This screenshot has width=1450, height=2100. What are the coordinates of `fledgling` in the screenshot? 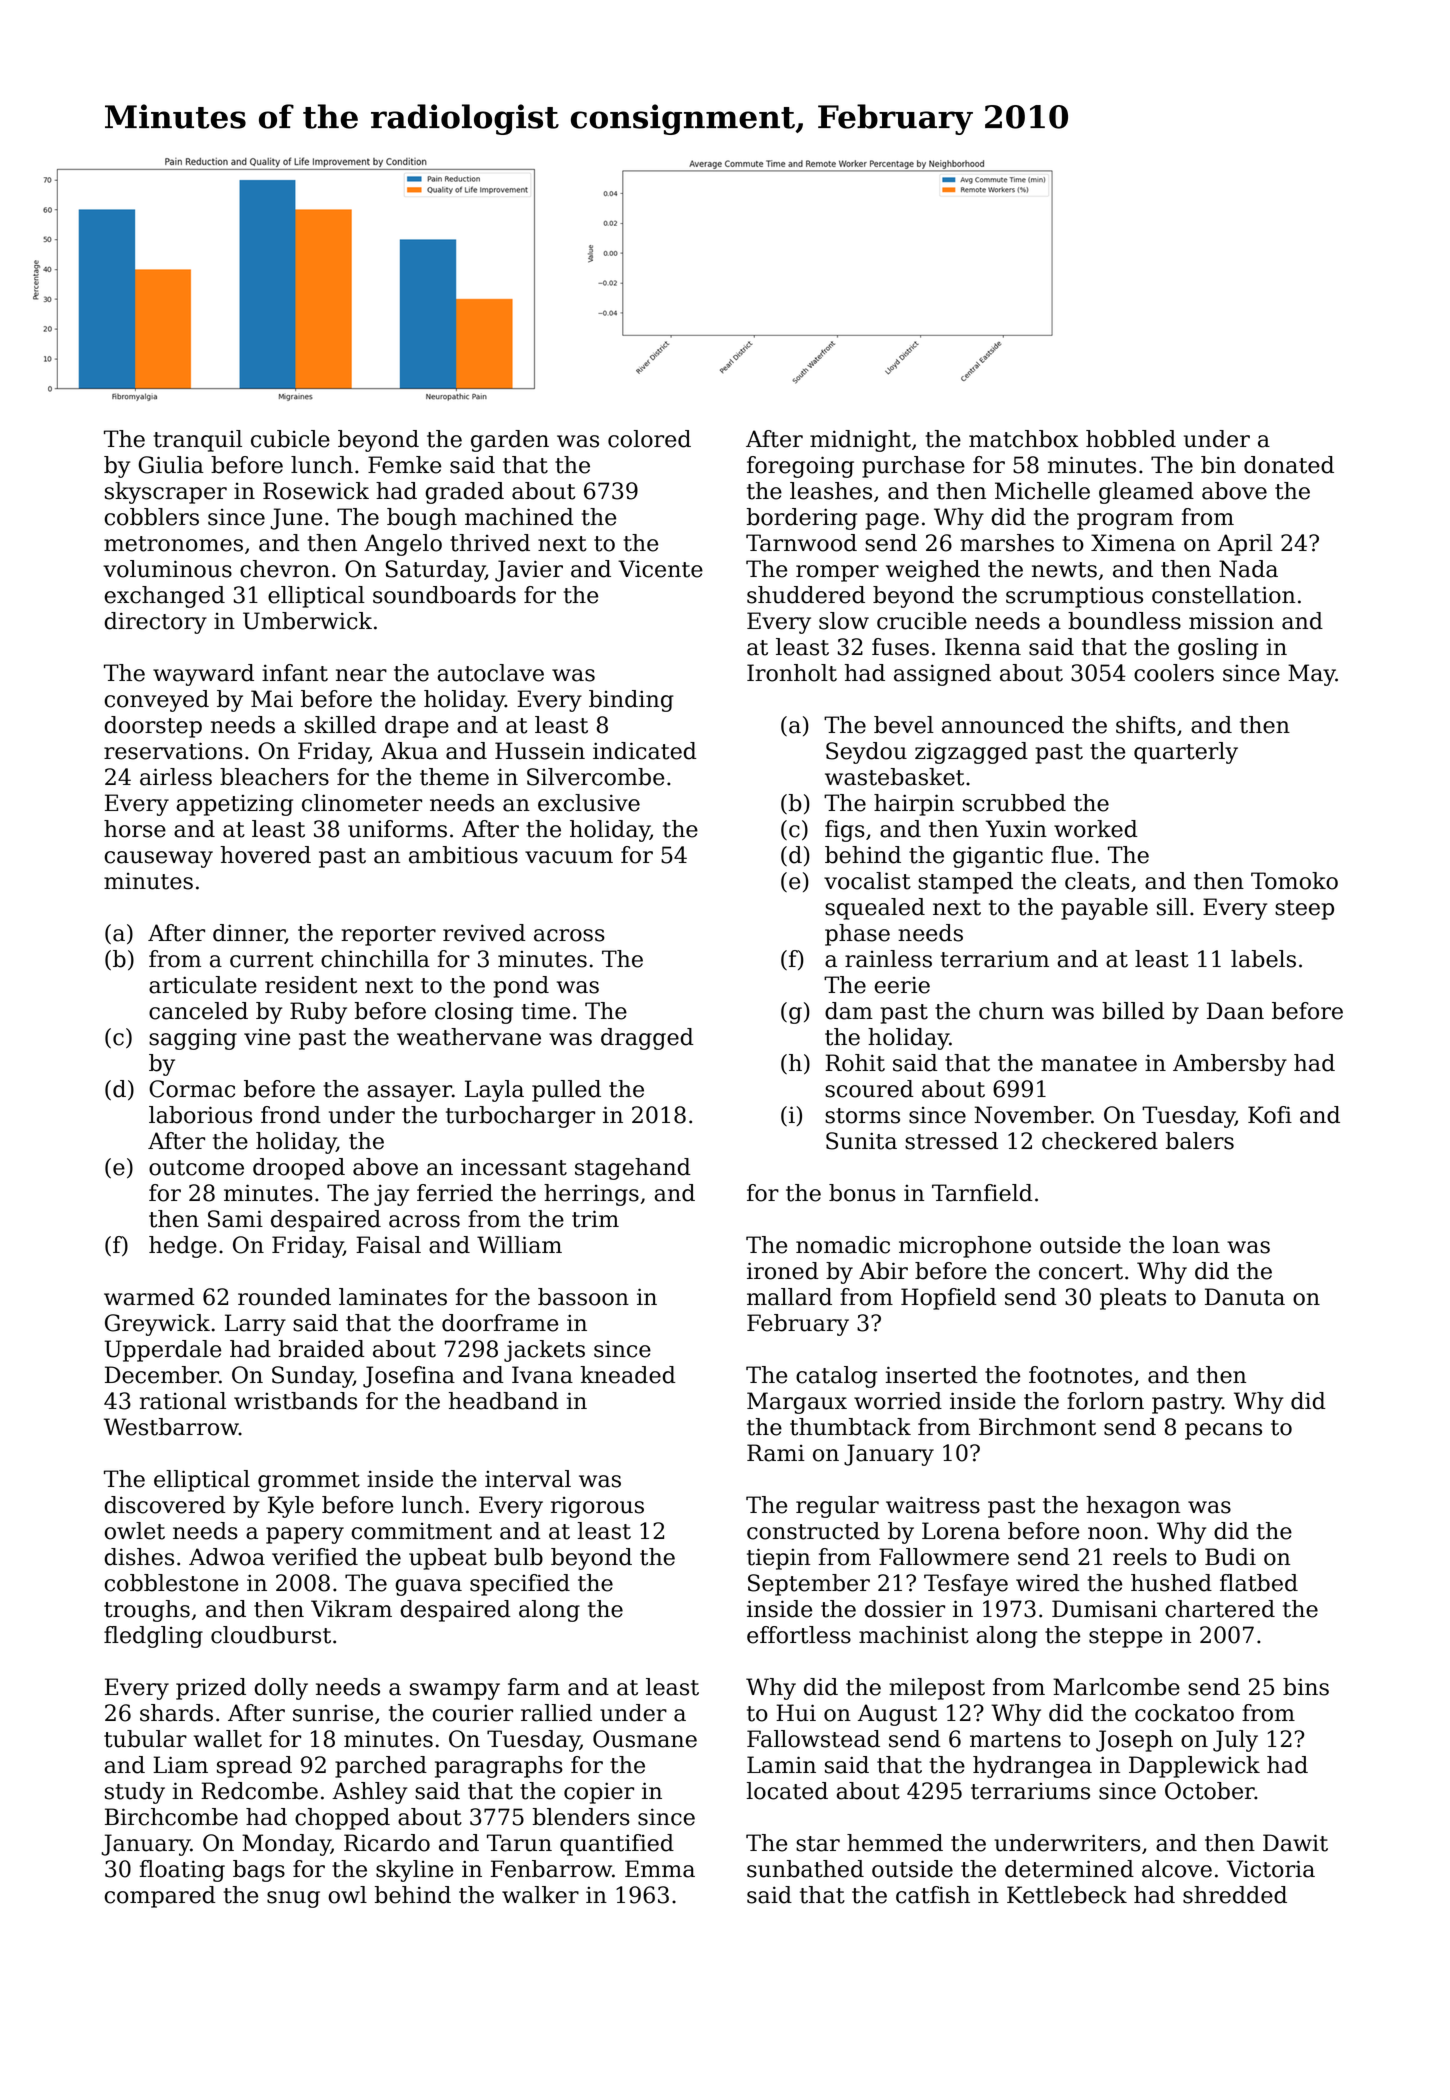 It's located at (153, 1637).
